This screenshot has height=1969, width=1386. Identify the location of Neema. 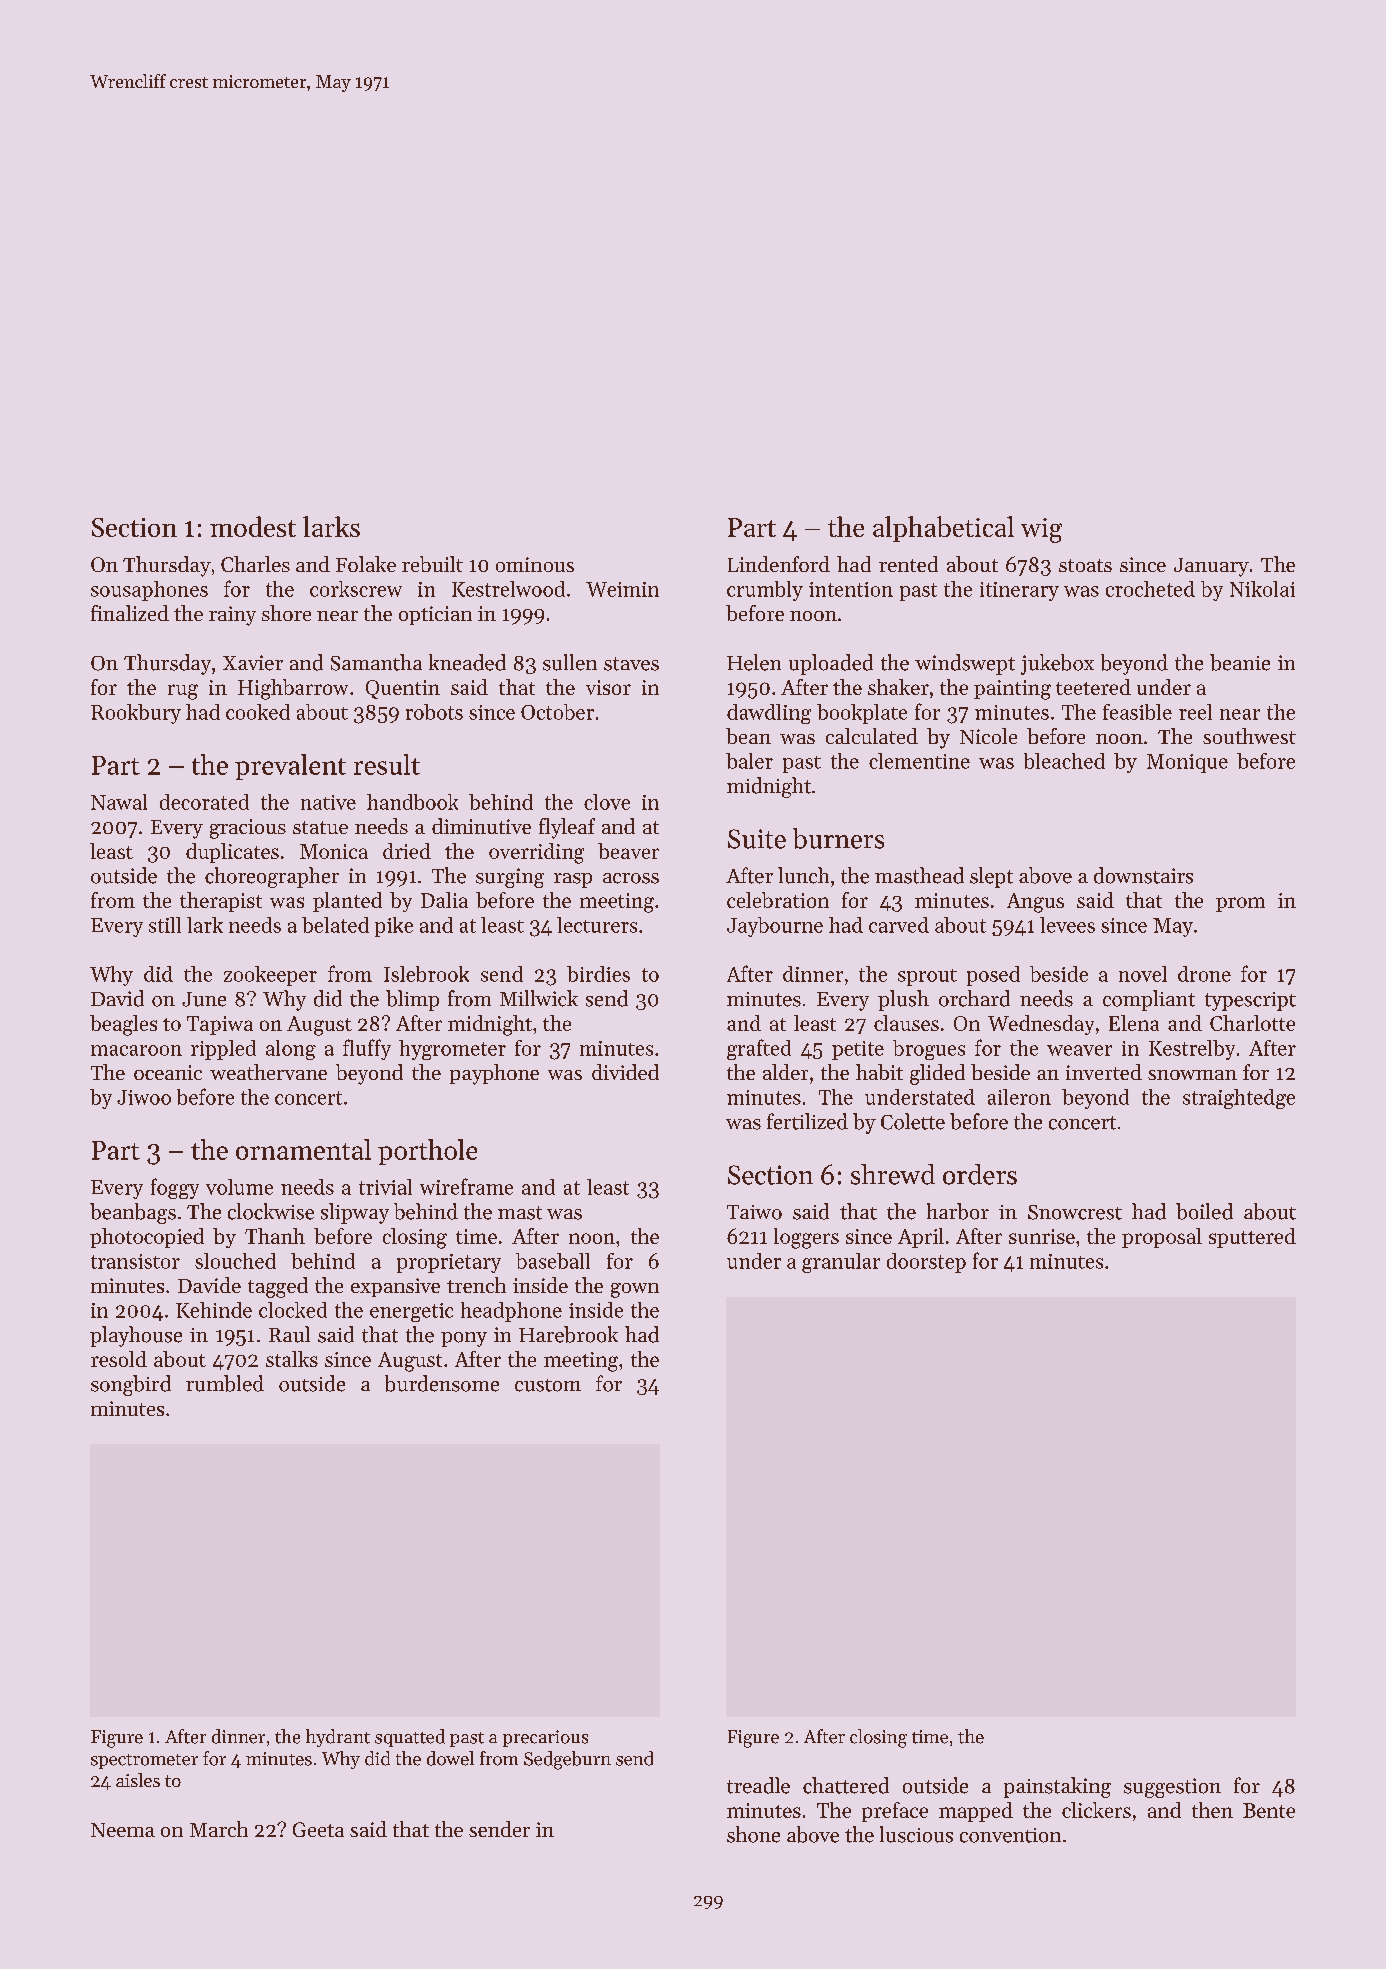
(123, 1830).
